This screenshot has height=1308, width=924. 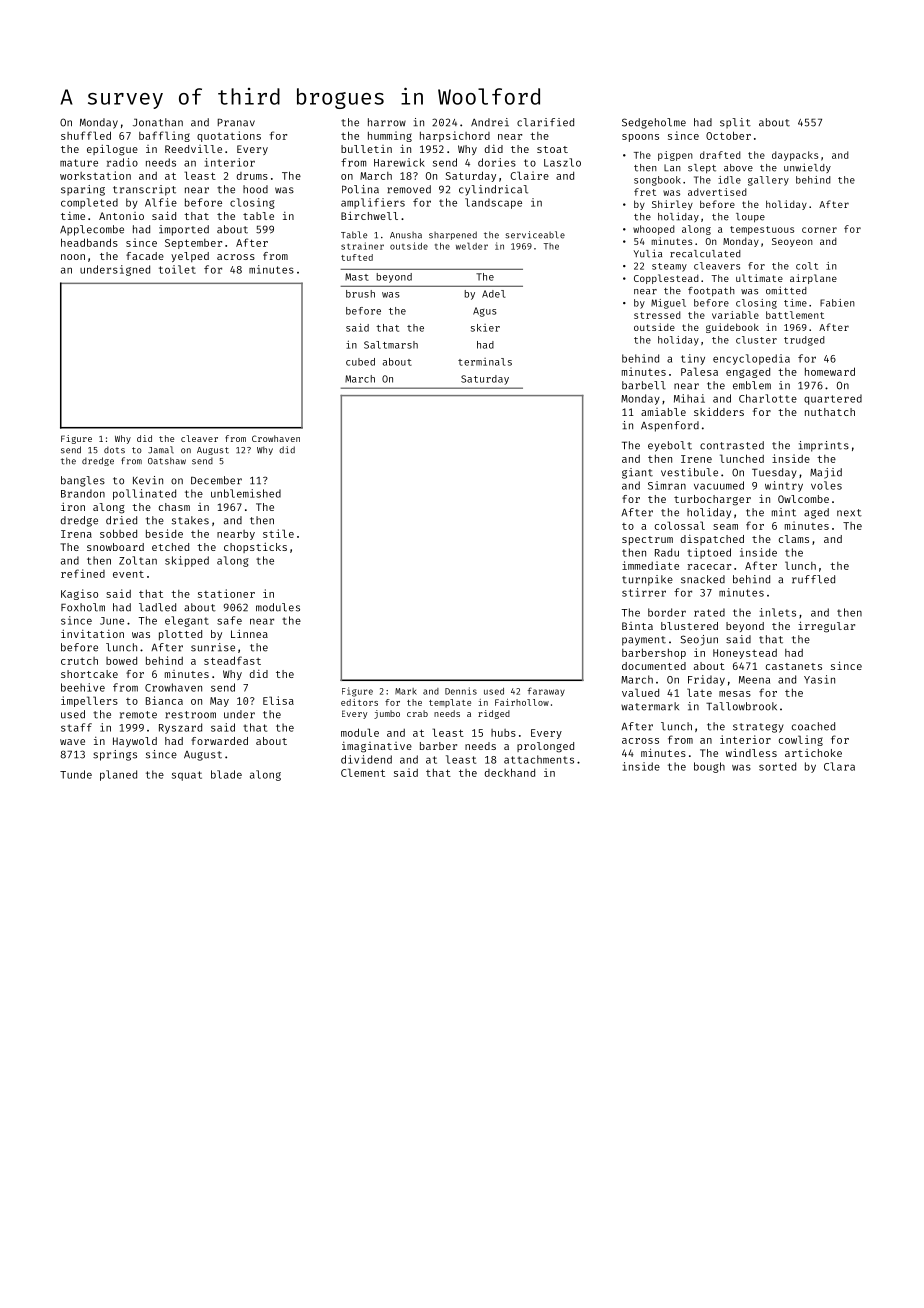 I want to click on split, so click(x=735, y=123).
